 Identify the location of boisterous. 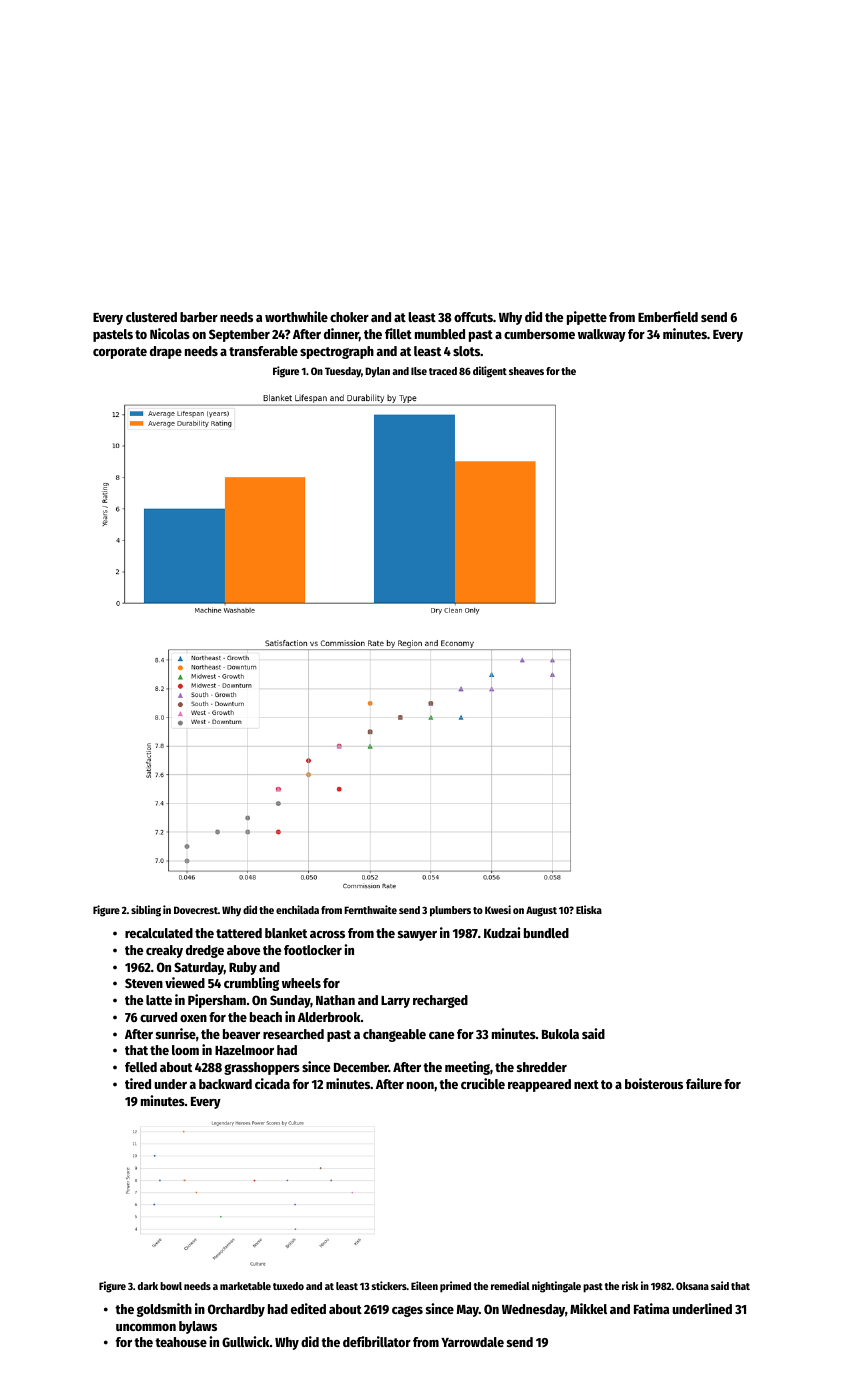
(654, 1083).
